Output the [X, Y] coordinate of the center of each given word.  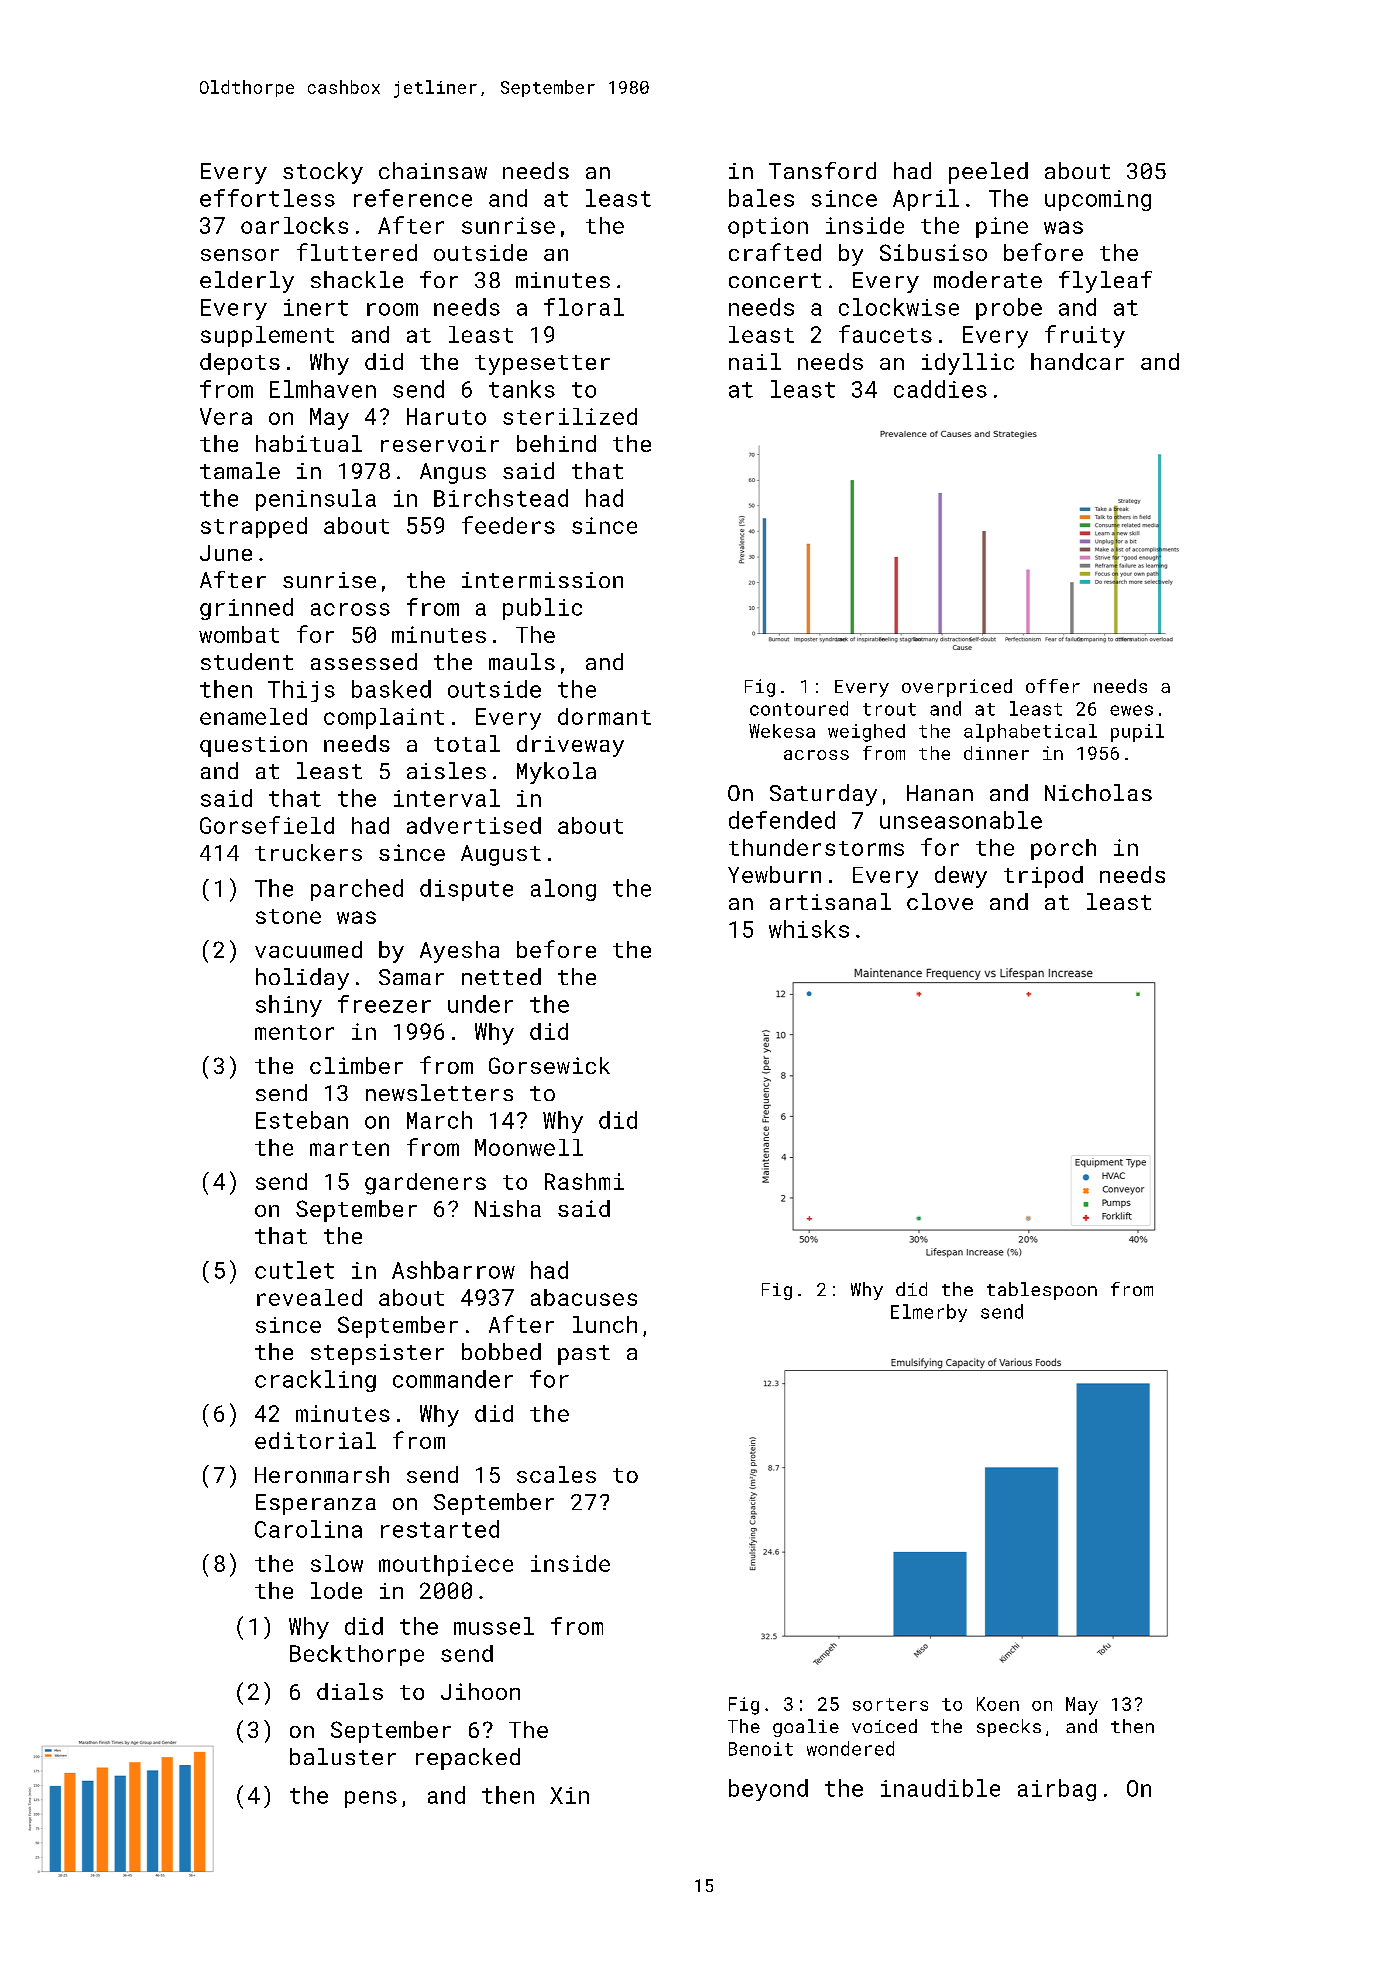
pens [371, 1799]
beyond [768, 1790]
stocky [323, 173]
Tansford [822, 170]
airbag [1057, 1790]
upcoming [1098, 200]
